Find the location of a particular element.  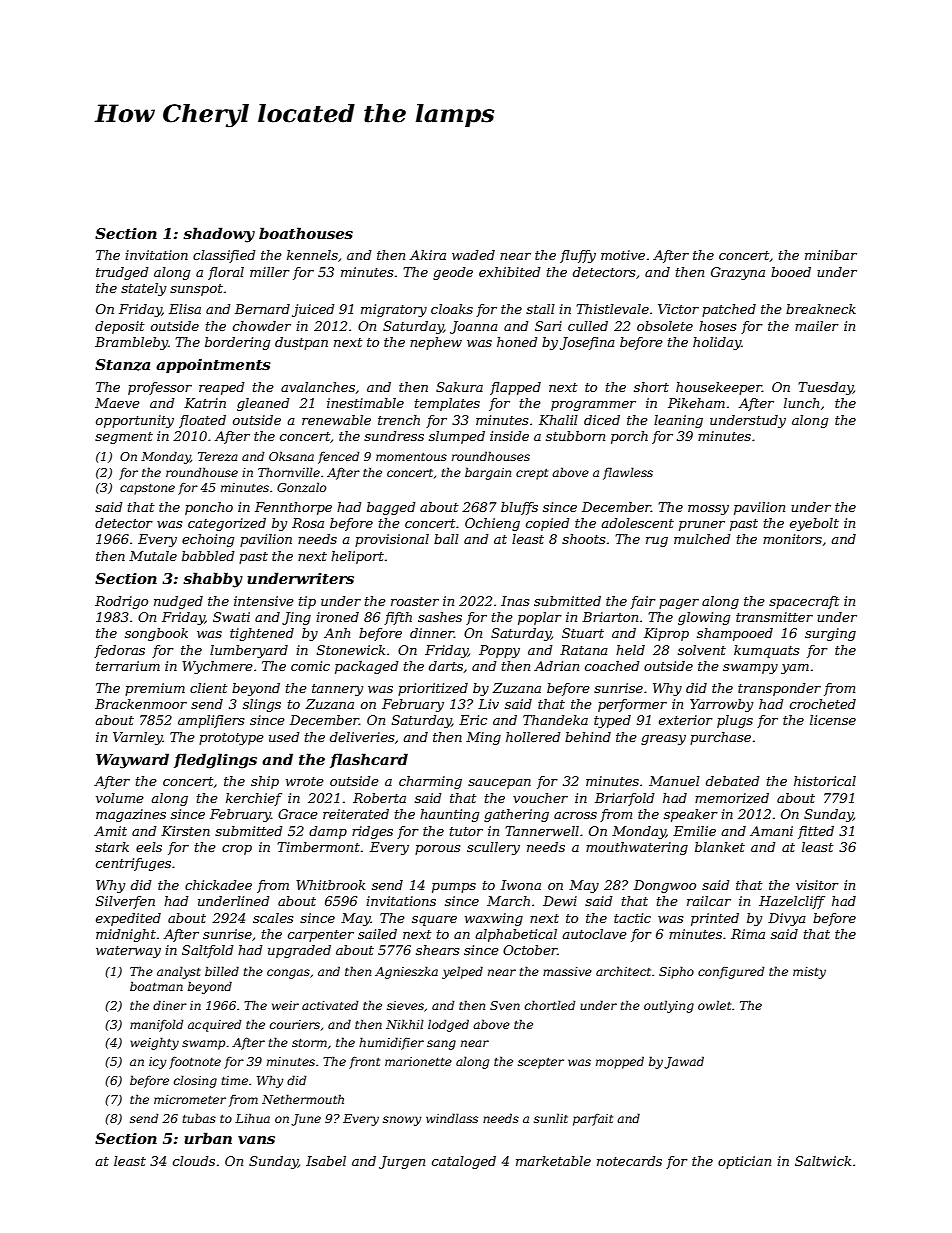

Eric is located at coordinates (473, 720).
